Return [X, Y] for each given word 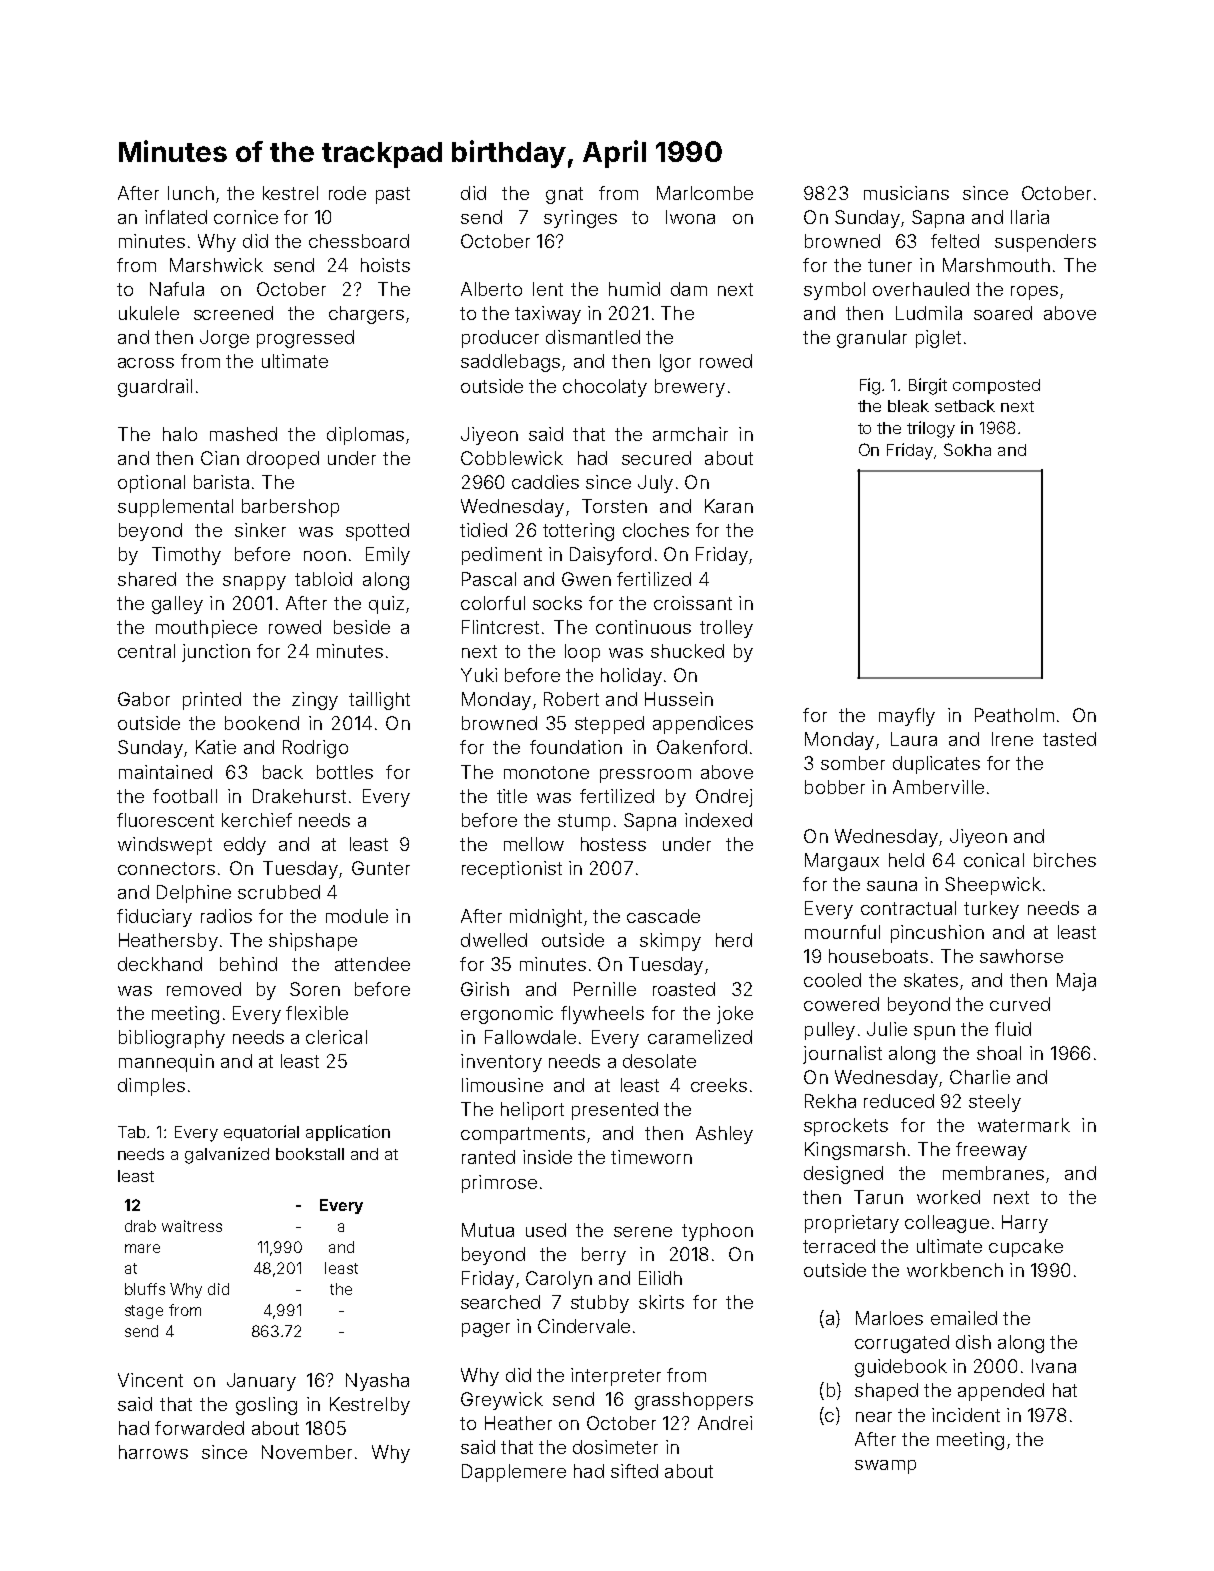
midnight [546, 918]
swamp [885, 1467]
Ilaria [1030, 217]
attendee [372, 964]
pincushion [937, 934]
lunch [191, 193]
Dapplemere [514, 1473]
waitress [192, 1226]
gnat [564, 195]
